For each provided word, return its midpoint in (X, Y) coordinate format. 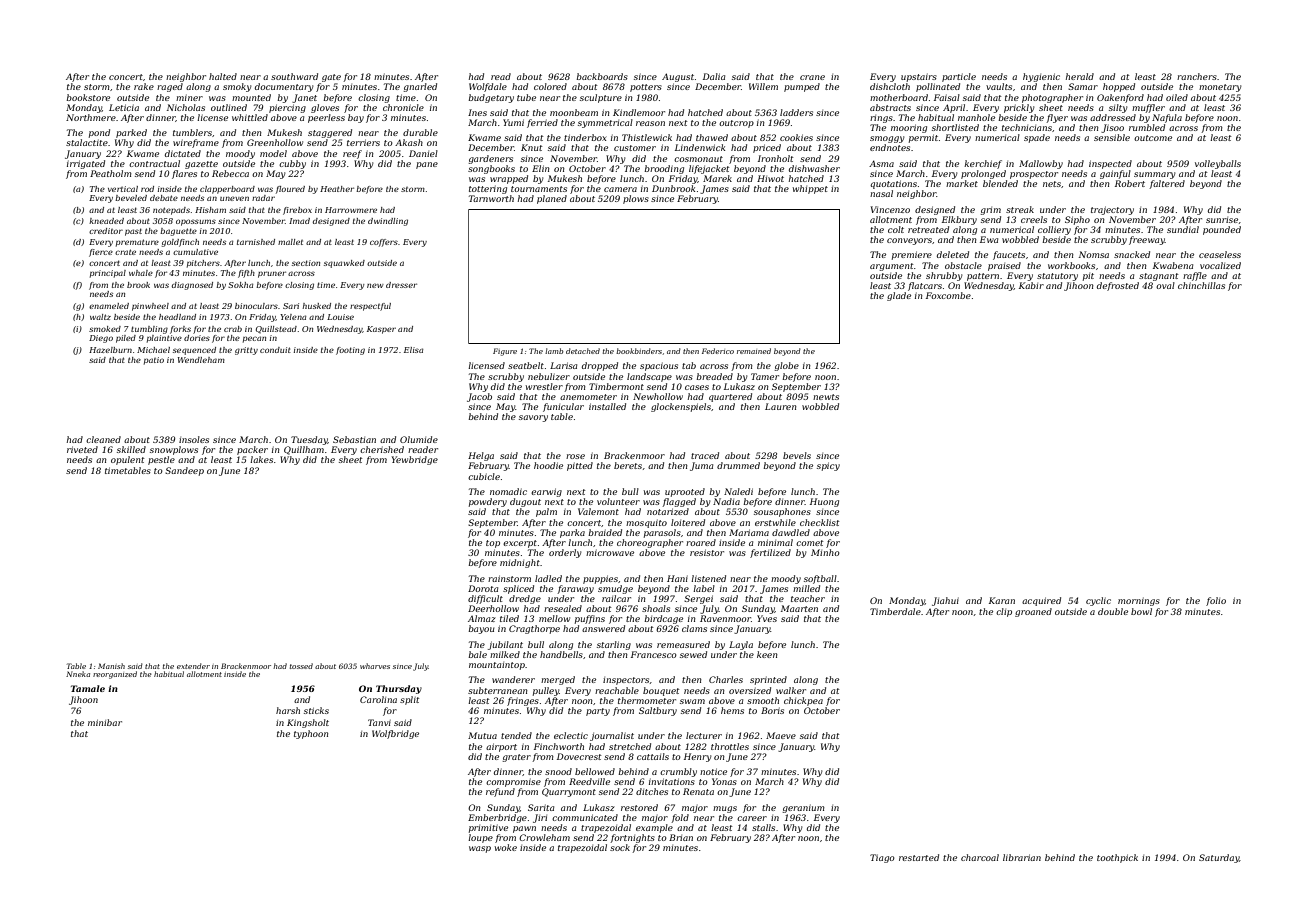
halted (223, 76)
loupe (480, 838)
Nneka (78, 674)
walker (791, 690)
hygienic (1041, 77)
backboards (602, 76)
